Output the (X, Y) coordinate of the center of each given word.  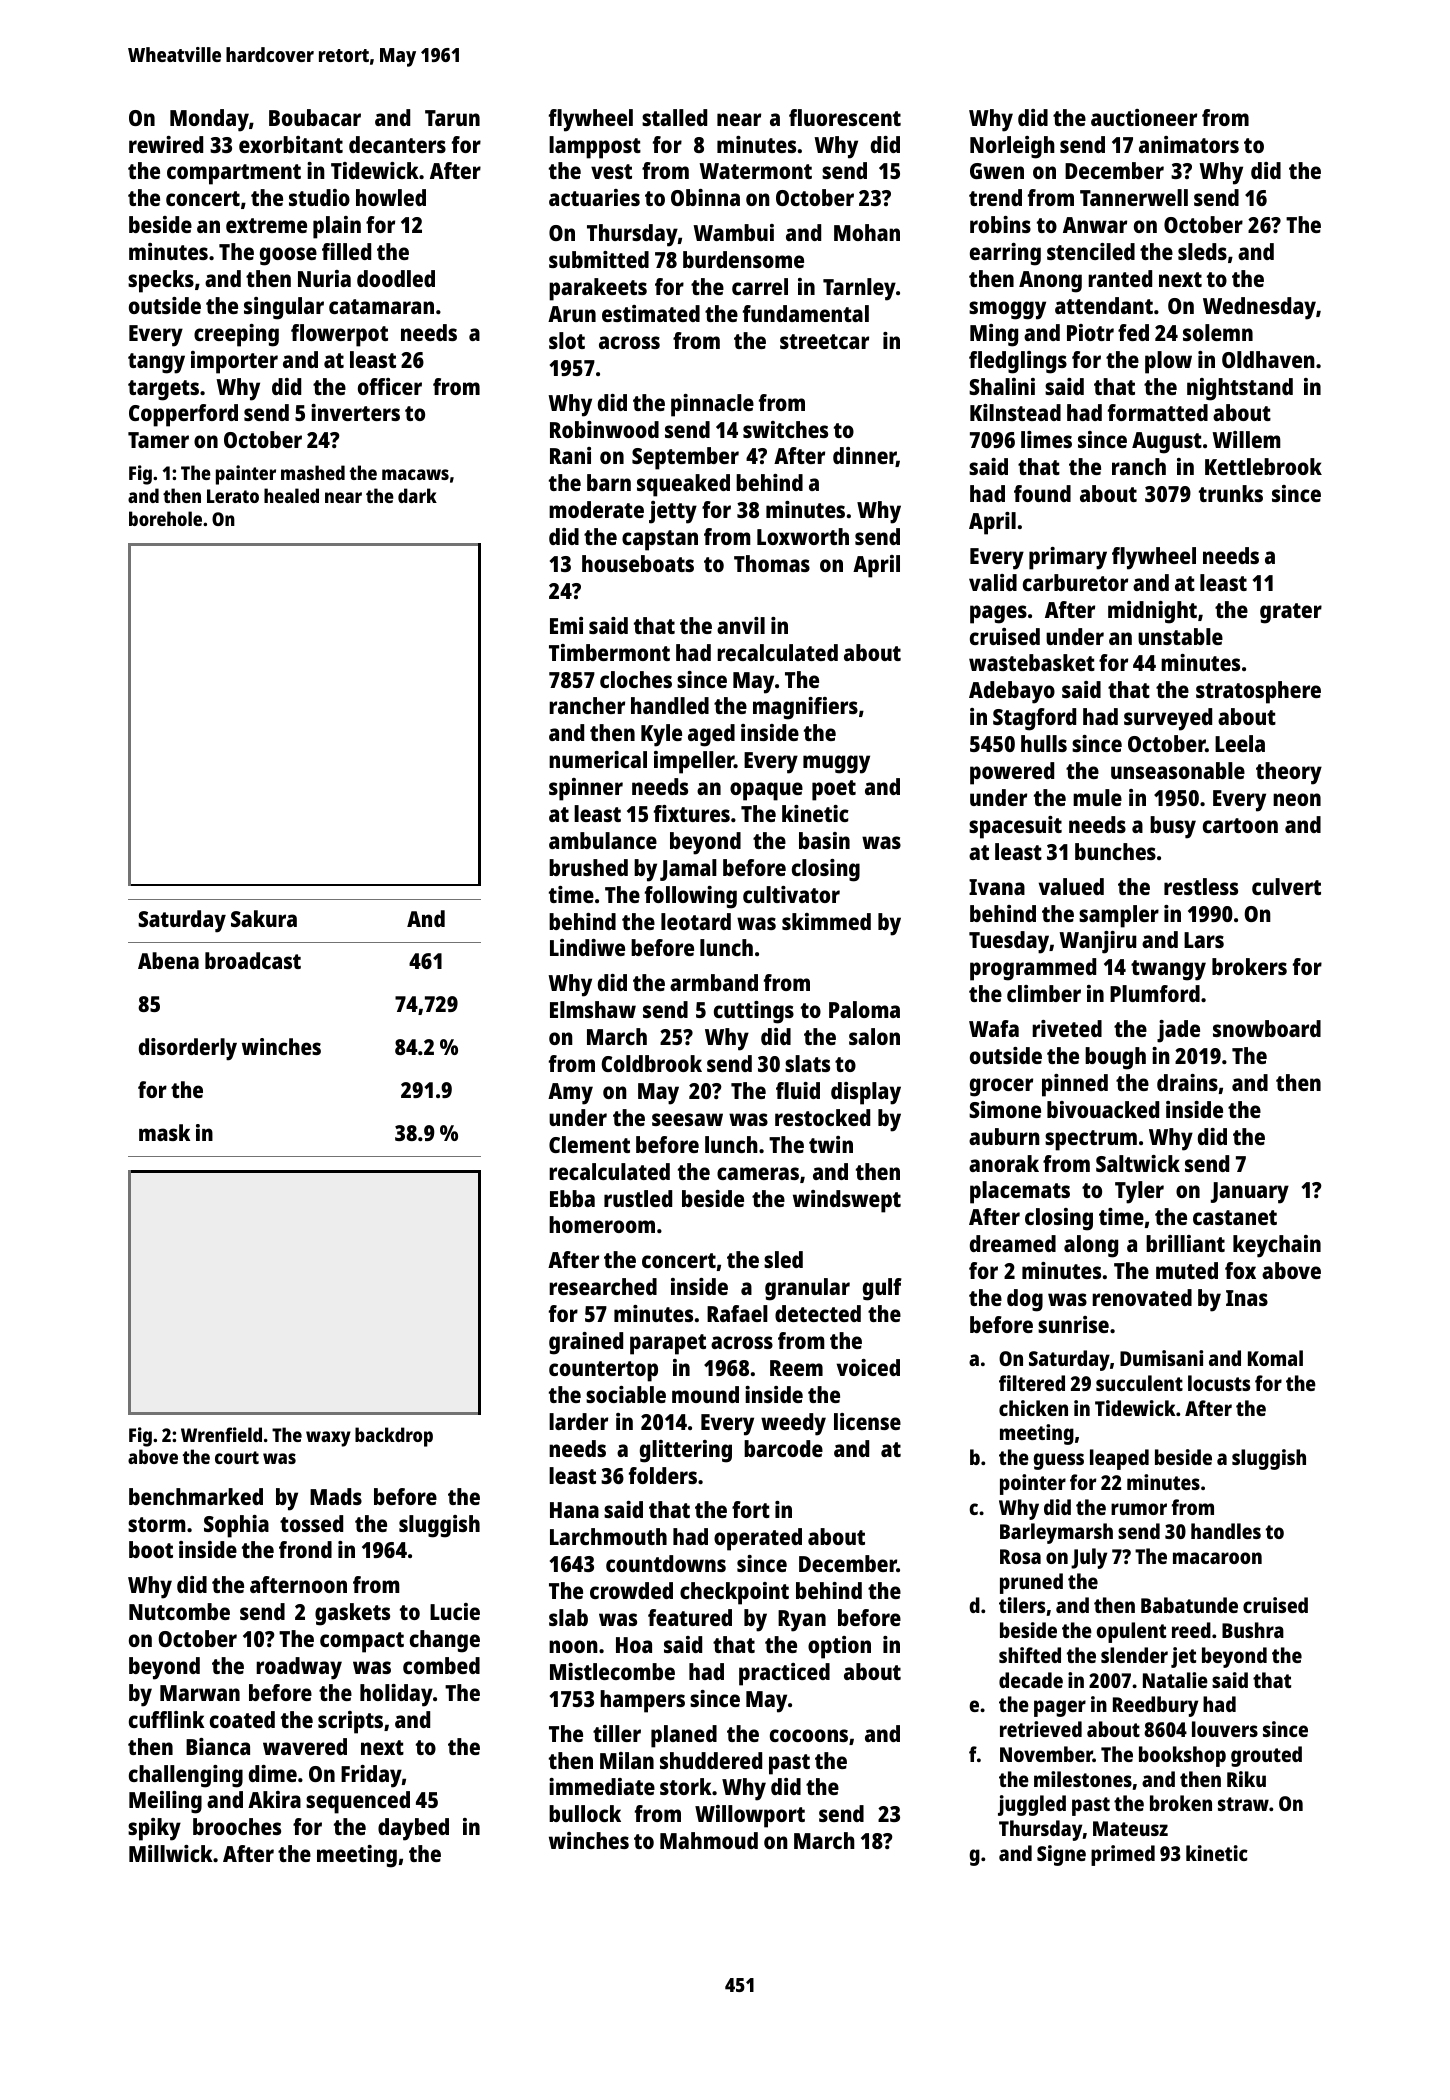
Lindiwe (587, 947)
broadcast (253, 960)
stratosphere (1258, 692)
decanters (397, 144)
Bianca (218, 1746)
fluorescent (845, 117)
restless (1201, 886)
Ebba (572, 1198)
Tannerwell (1134, 197)
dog (1025, 1300)
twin (831, 1144)
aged (711, 735)
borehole (165, 518)
